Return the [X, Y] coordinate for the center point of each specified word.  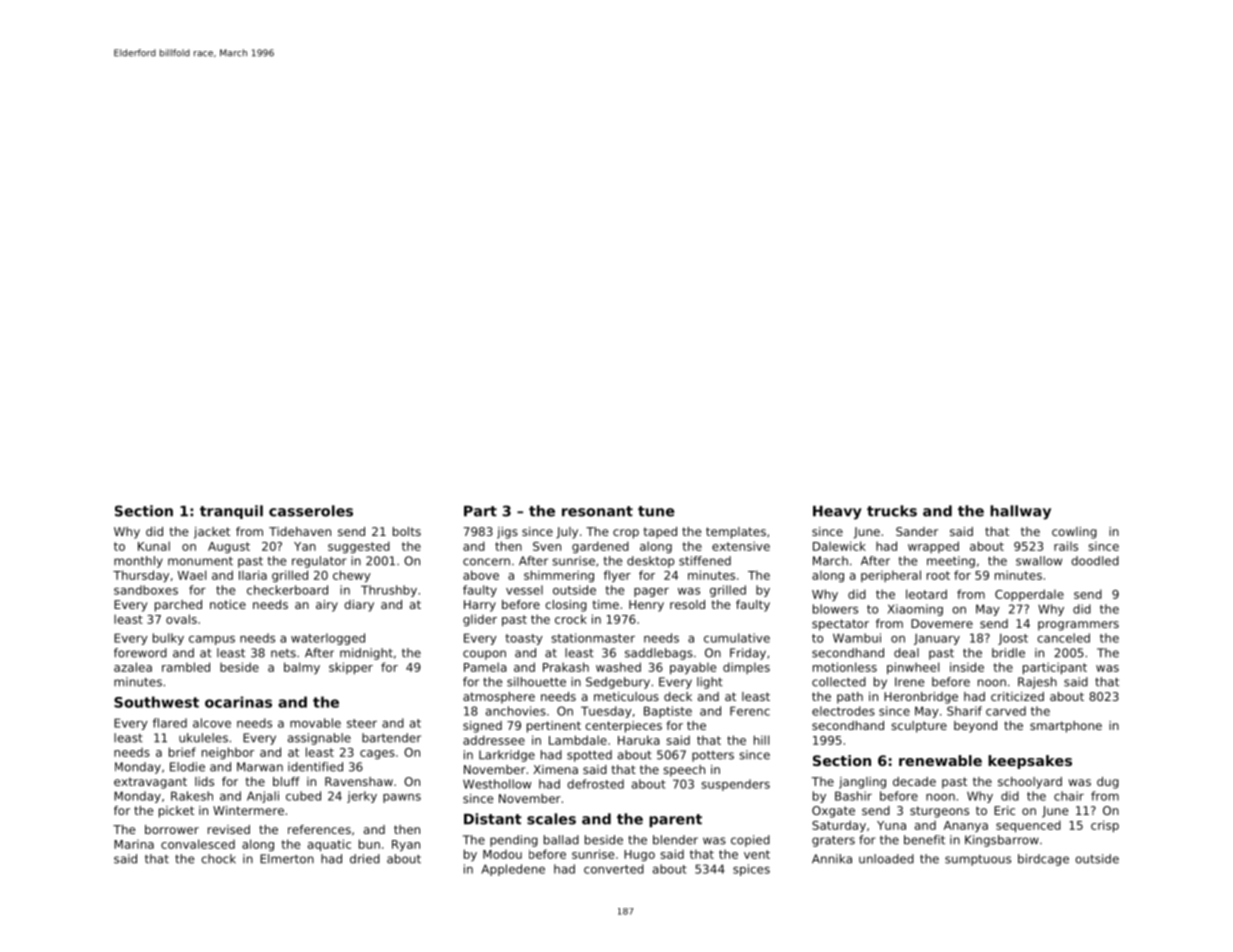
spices [751, 870]
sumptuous [978, 860]
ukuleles [203, 738]
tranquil [231, 512]
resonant [597, 511]
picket [176, 812]
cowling [1074, 533]
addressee [494, 740]
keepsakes [1030, 762]
